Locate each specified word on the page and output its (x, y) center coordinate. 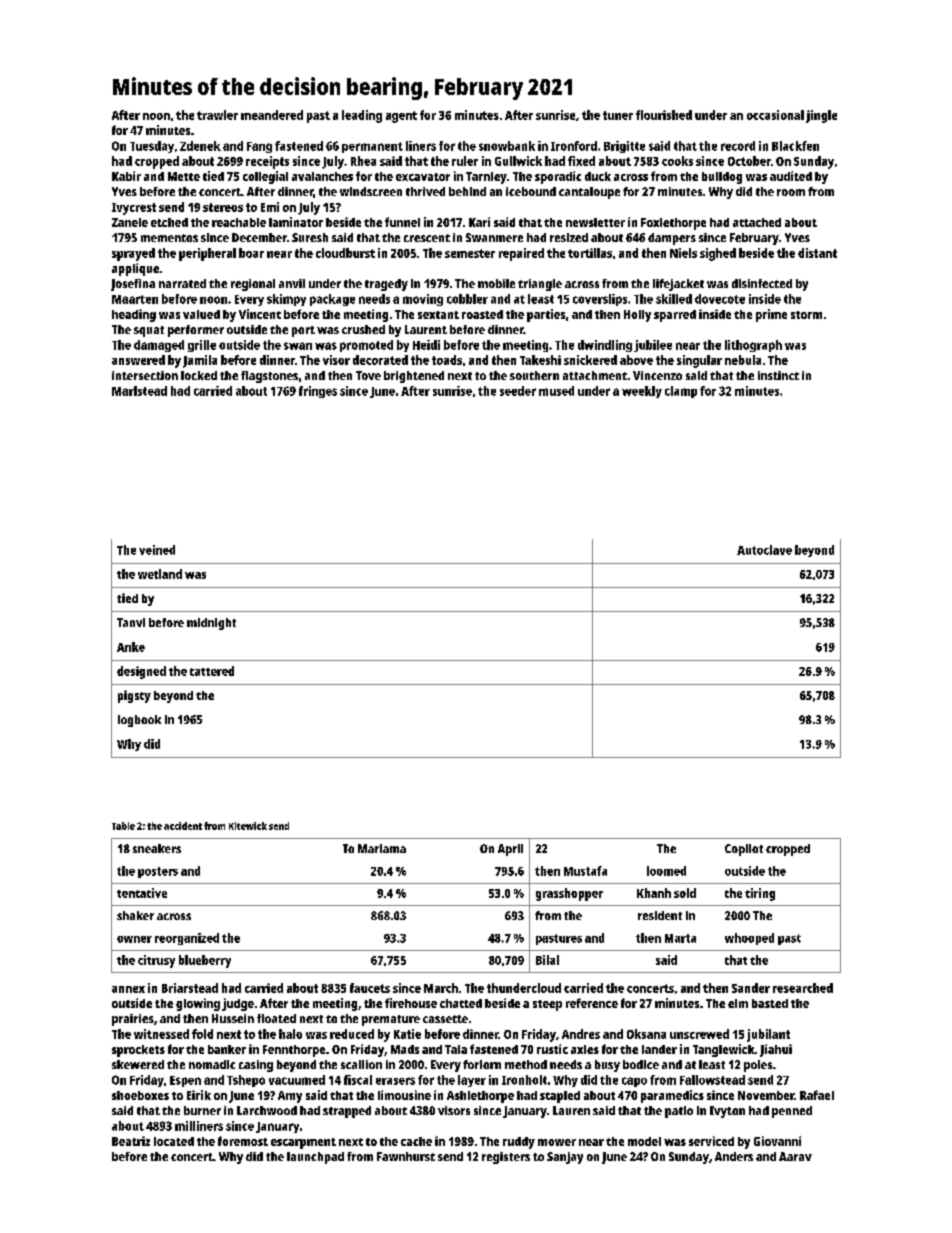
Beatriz (131, 1141)
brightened (414, 377)
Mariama (382, 848)
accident (183, 826)
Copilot (744, 850)
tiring (760, 894)
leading (362, 116)
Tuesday (152, 147)
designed (141, 672)
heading (134, 315)
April (510, 850)
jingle (821, 116)
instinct (778, 375)
